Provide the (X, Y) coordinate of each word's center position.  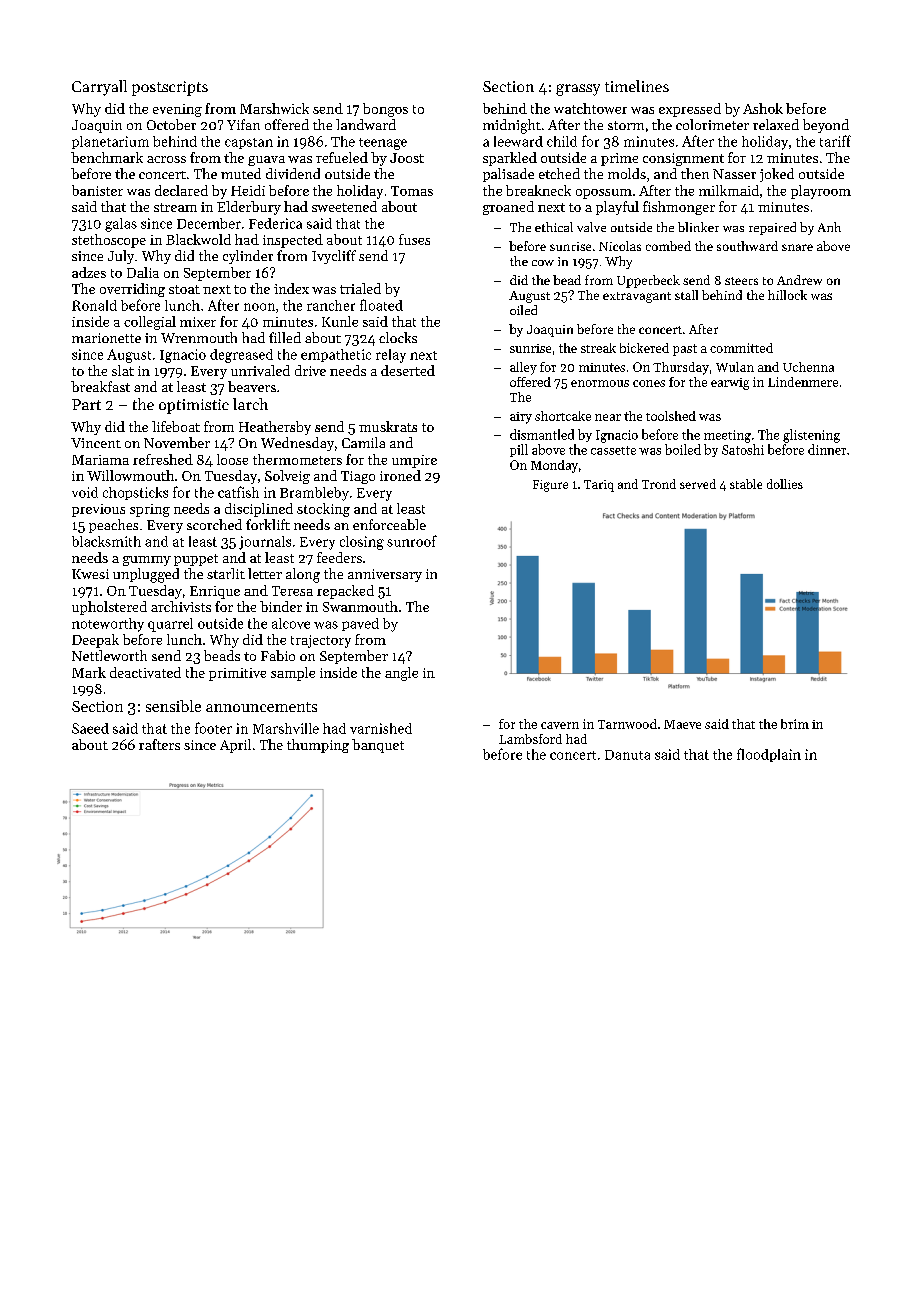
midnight (512, 126)
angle (401, 674)
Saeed (90, 728)
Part (86, 404)
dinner (827, 449)
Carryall (99, 88)
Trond (659, 484)
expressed (690, 110)
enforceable (389, 524)
